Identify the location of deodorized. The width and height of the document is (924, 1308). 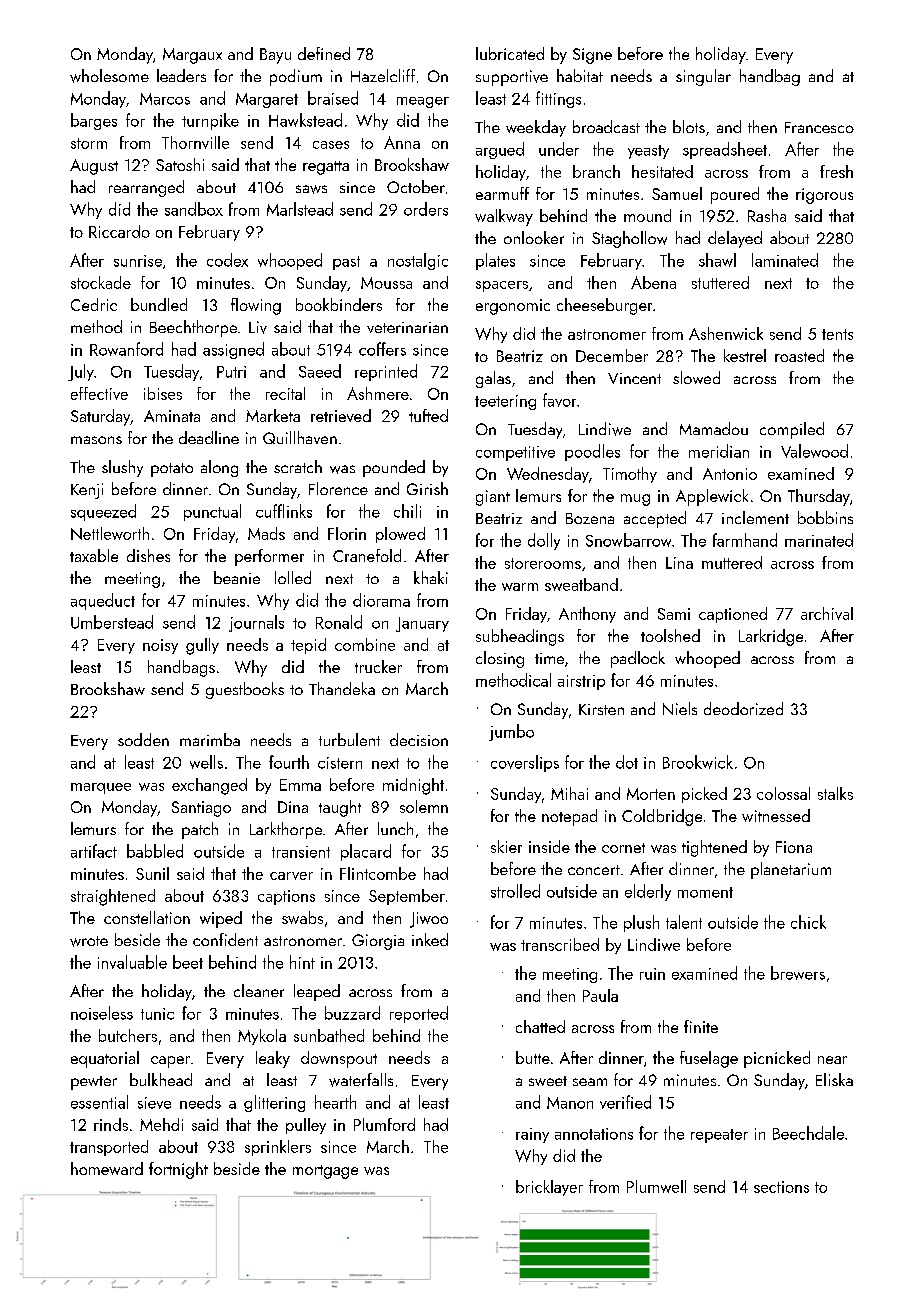
(743, 708).
